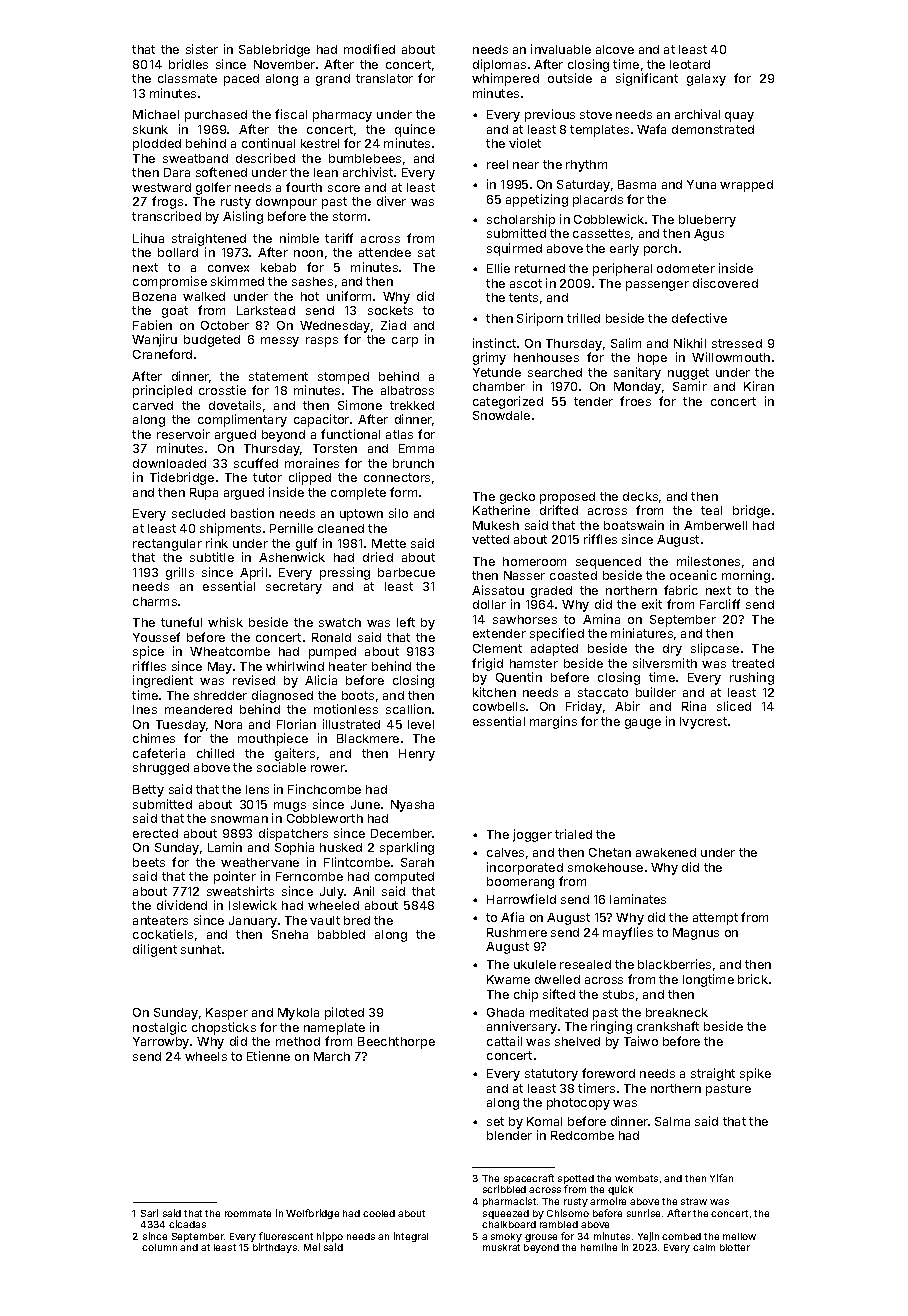  What do you see at coordinates (369, 49) in the image?
I see `modified` at bounding box center [369, 49].
